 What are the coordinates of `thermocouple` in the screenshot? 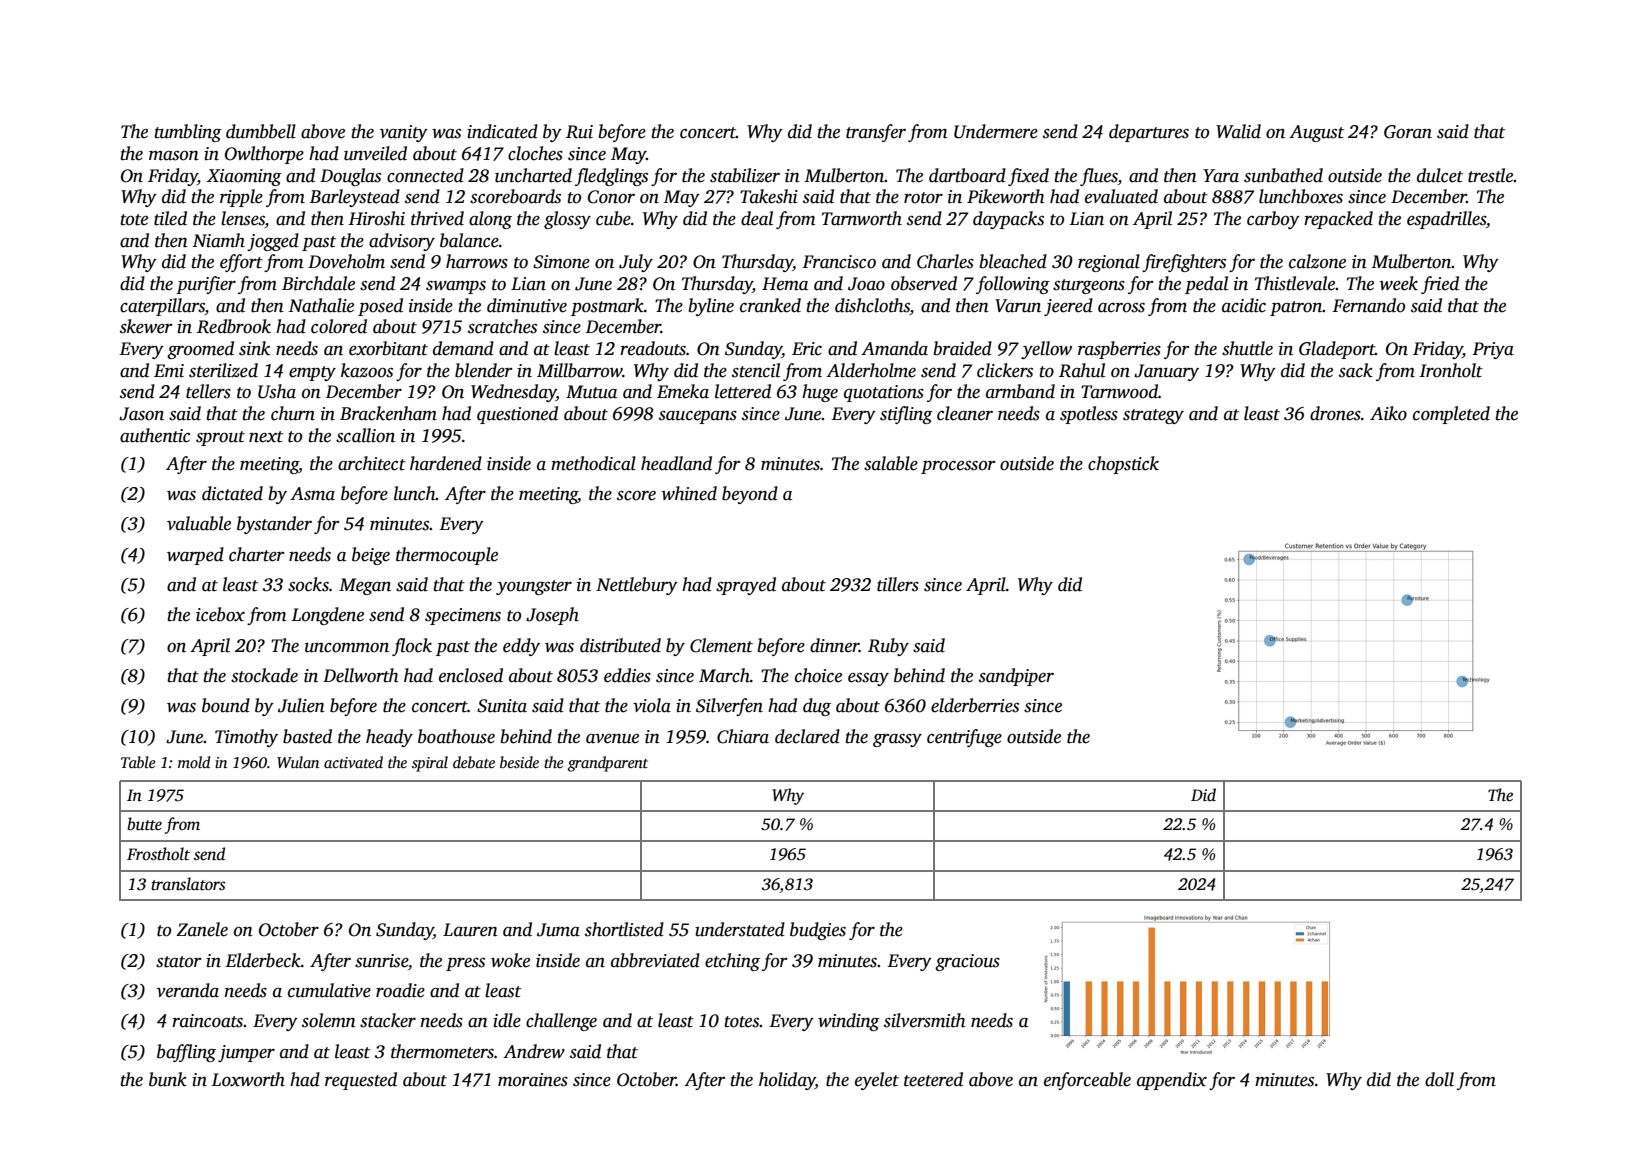 It's located at (447, 556).
